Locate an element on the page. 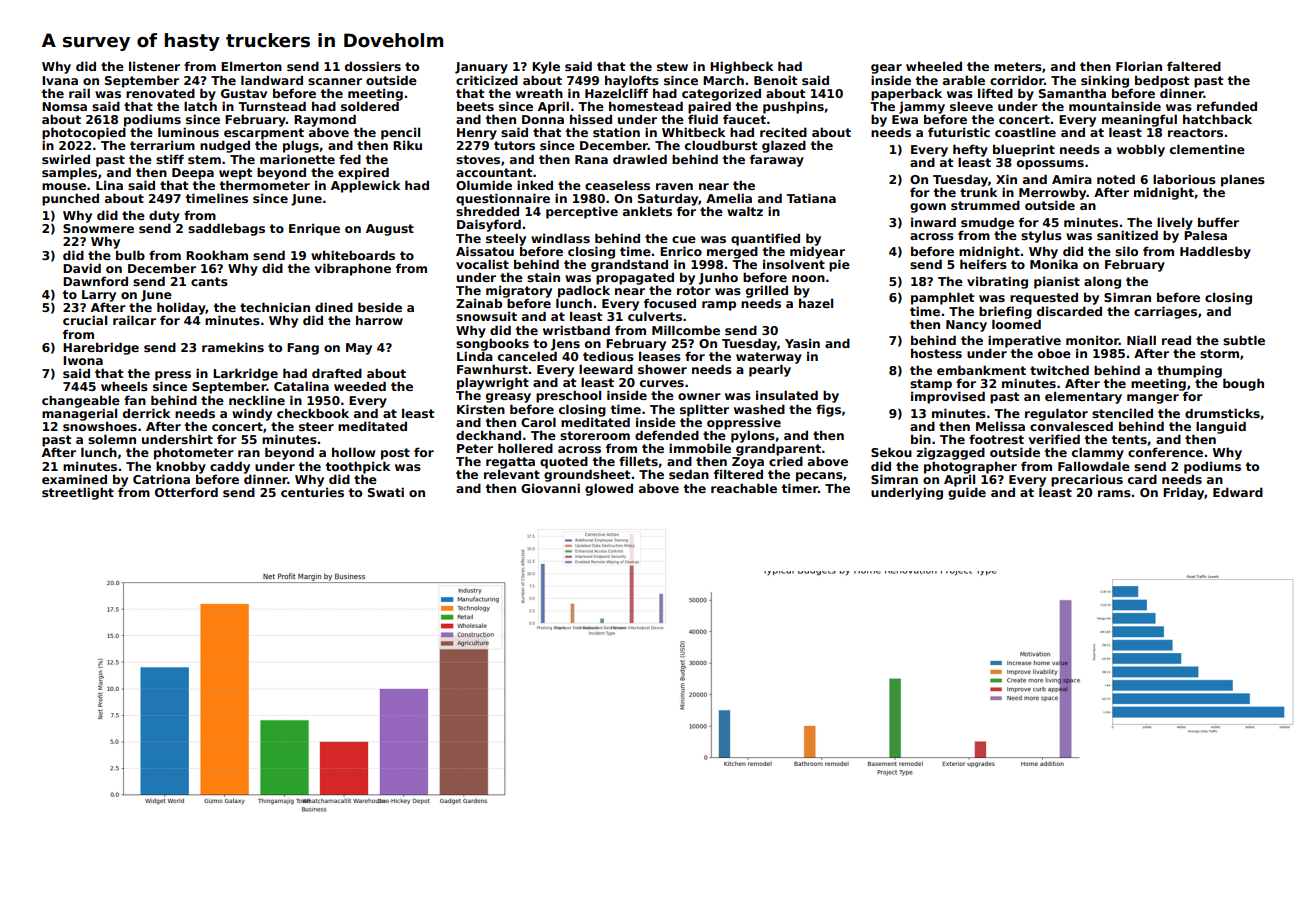 The image size is (1308, 924). Otterford is located at coordinates (186, 492).
